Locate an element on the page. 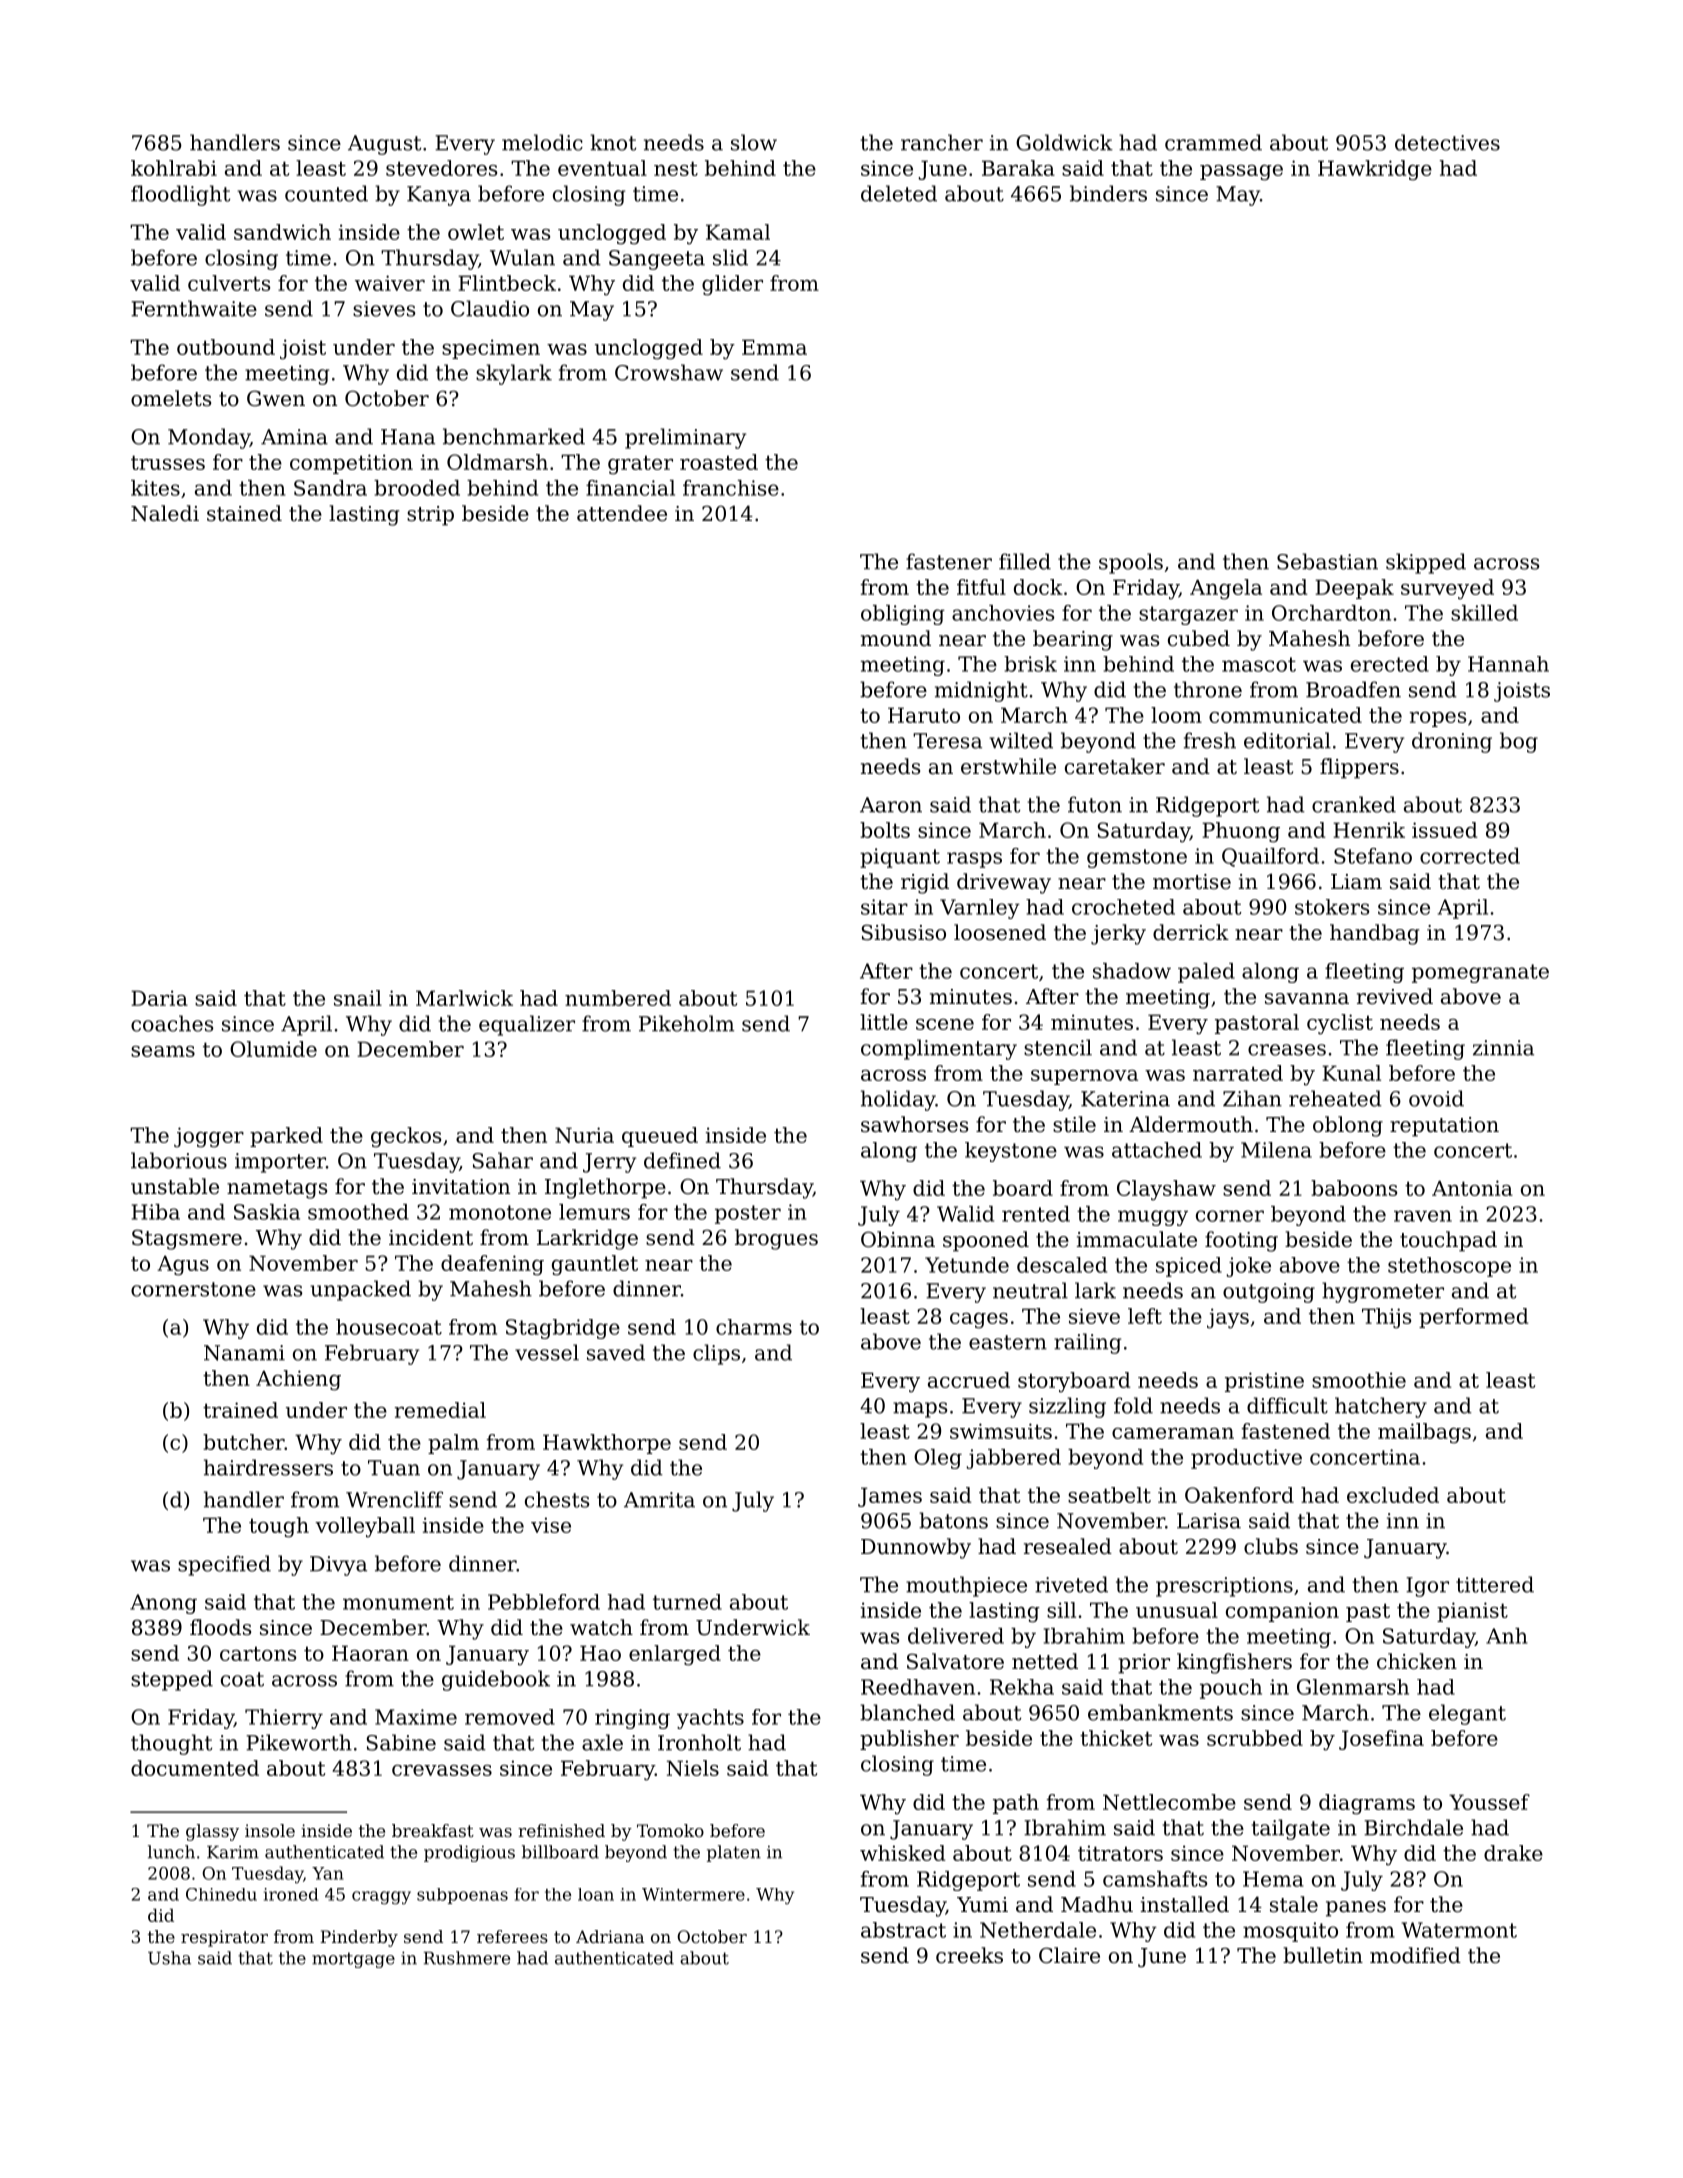  strip is located at coordinates (430, 516).
